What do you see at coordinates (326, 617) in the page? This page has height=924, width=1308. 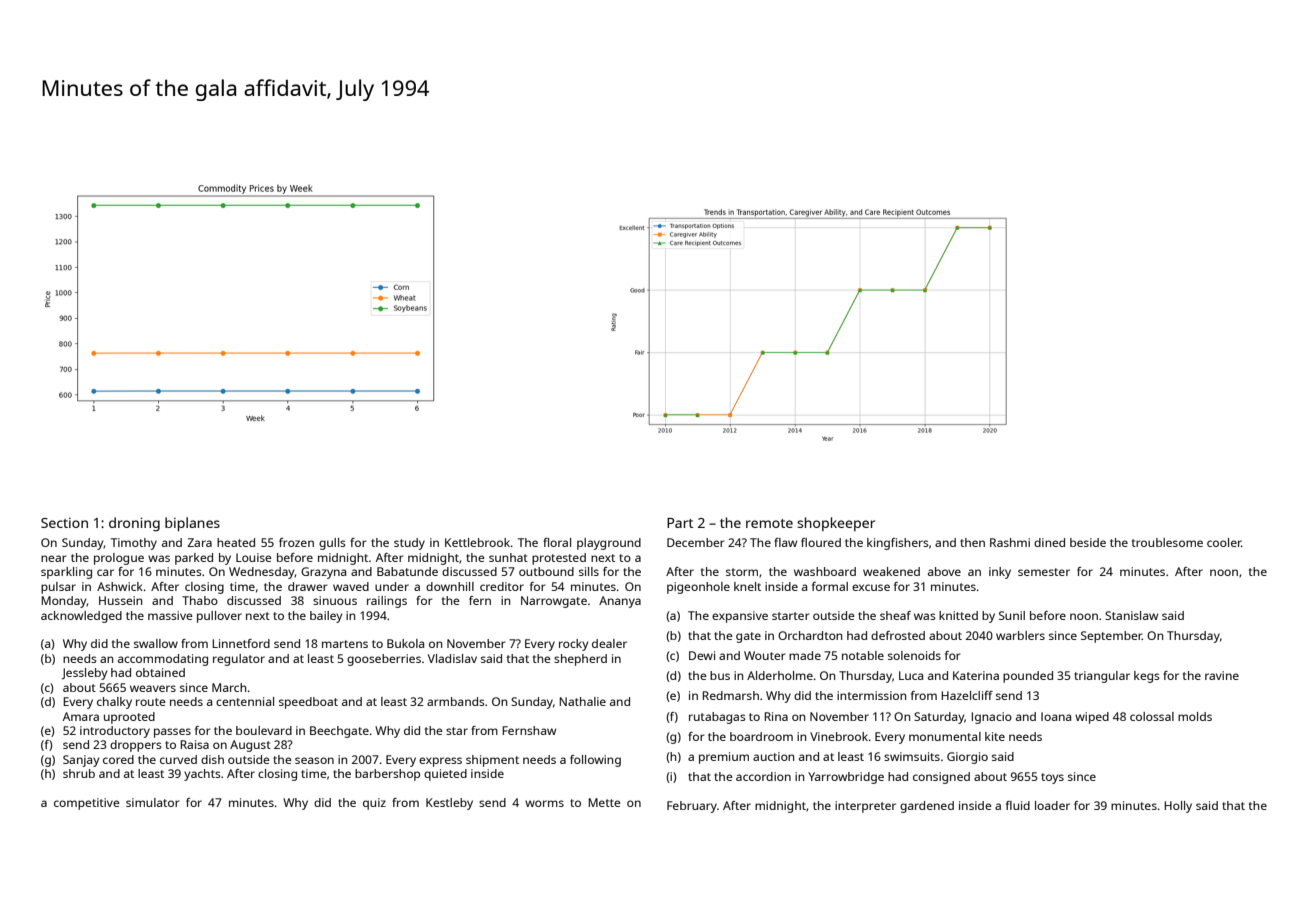 I see `bailey` at bounding box center [326, 617].
